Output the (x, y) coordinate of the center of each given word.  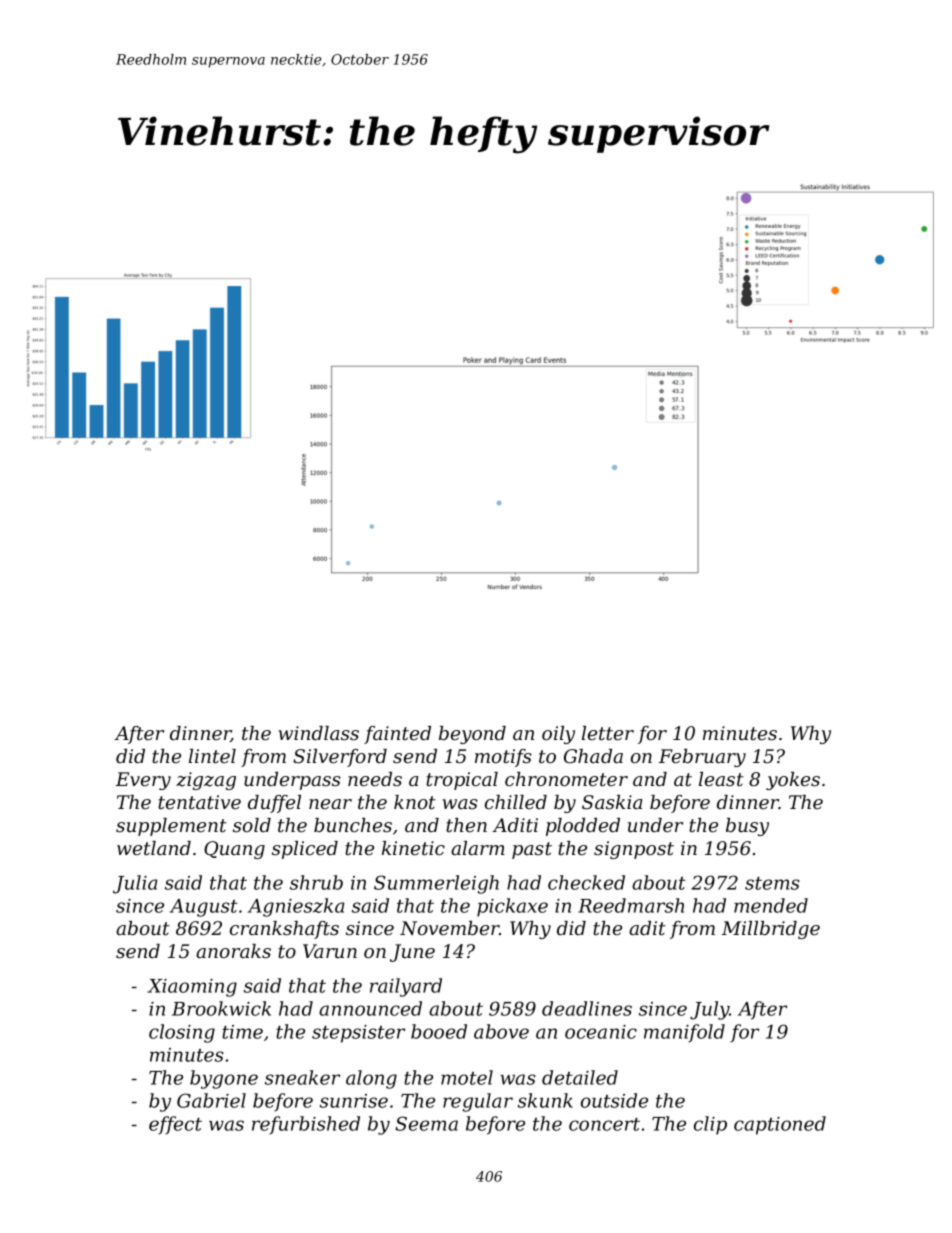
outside (614, 1100)
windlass (319, 733)
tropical (462, 781)
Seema (426, 1123)
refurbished (306, 1125)
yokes (793, 781)
